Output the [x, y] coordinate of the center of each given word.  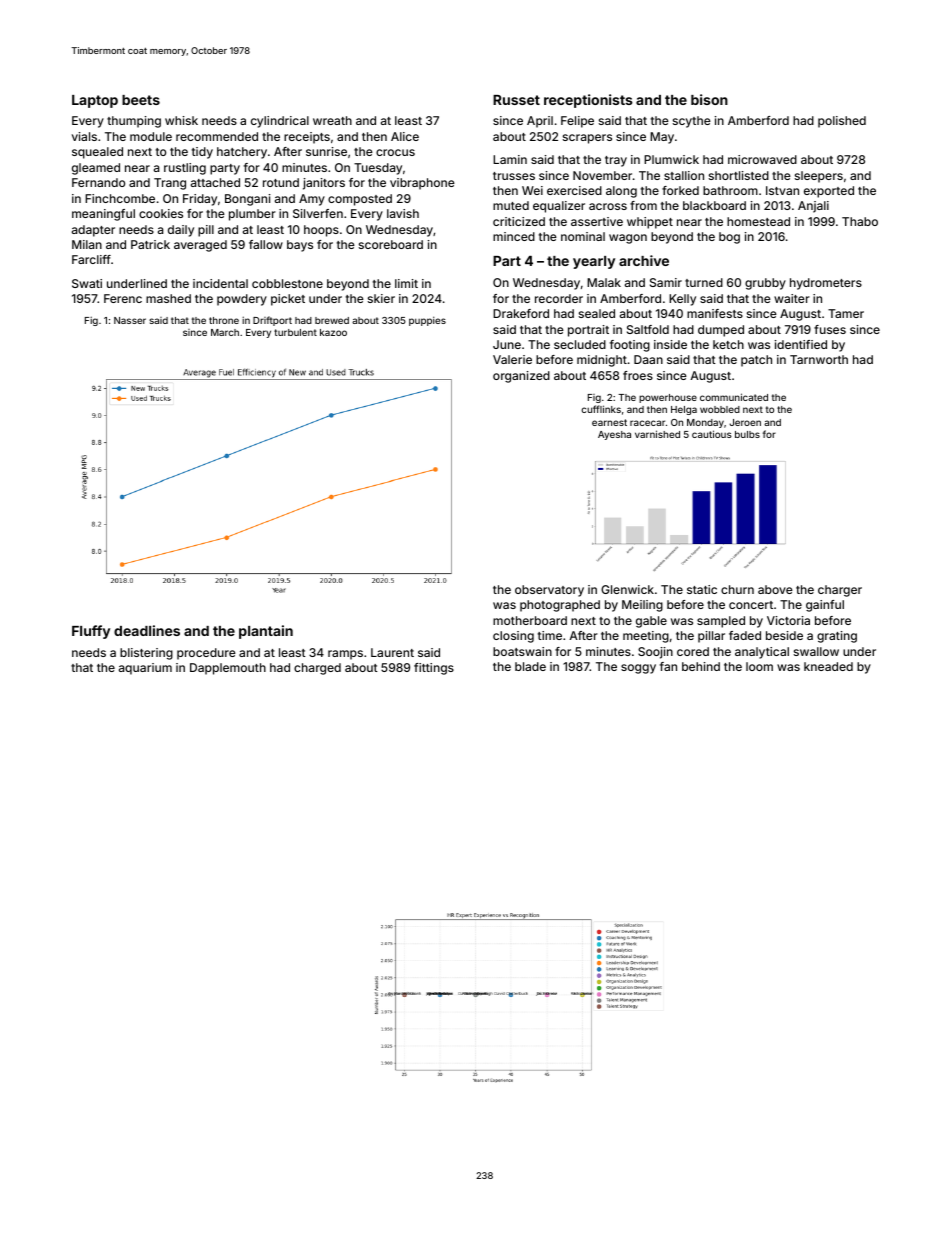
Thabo [860, 221]
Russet [516, 100]
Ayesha [614, 435]
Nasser [130, 320]
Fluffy [91, 632]
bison [709, 99]
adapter [93, 231]
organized [521, 377]
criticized [519, 221]
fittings [434, 669]
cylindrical [280, 122]
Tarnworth [819, 359]
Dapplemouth [228, 669]
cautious [712, 434]
